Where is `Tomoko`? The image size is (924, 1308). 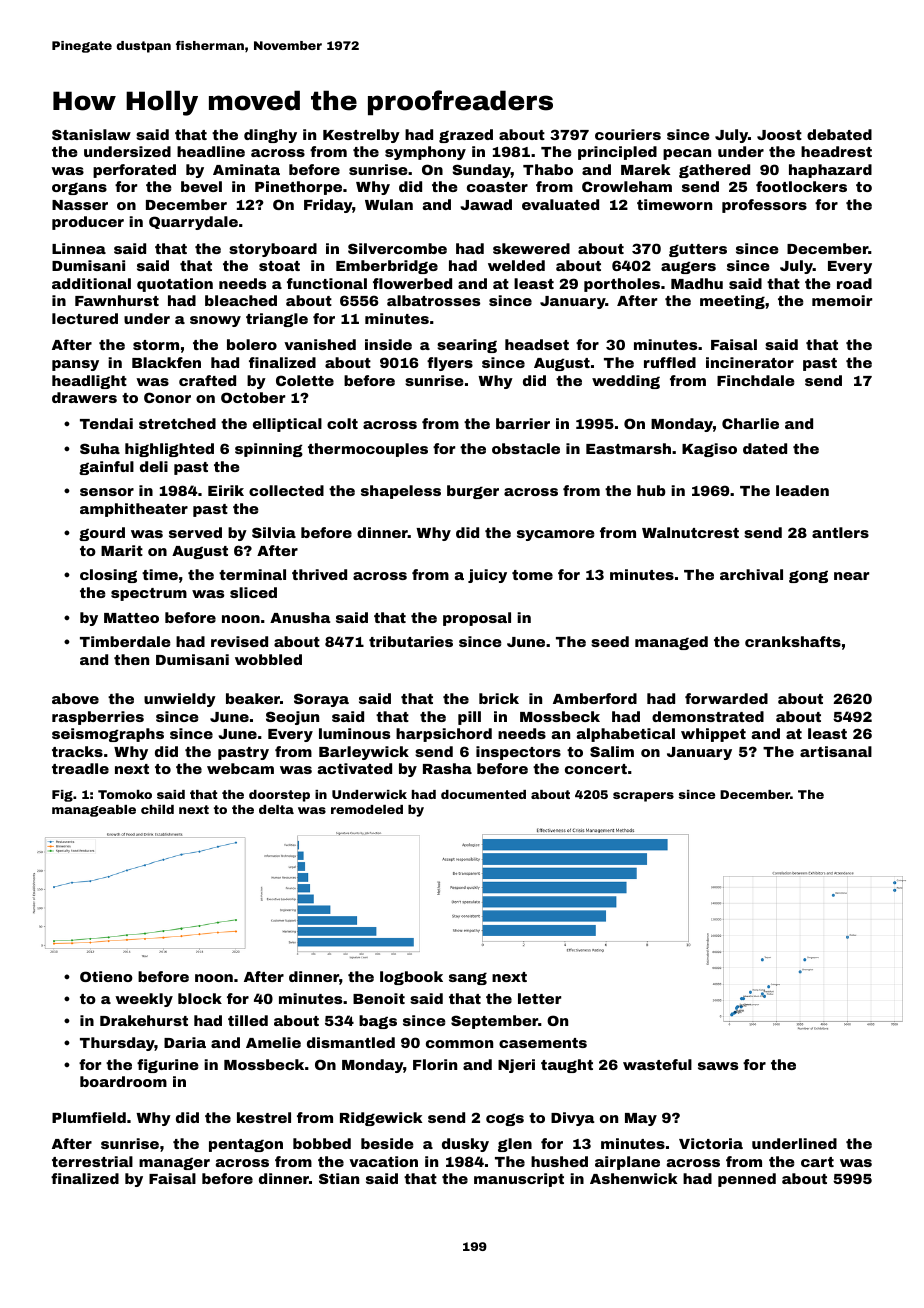 Tomoko is located at coordinates (125, 794).
